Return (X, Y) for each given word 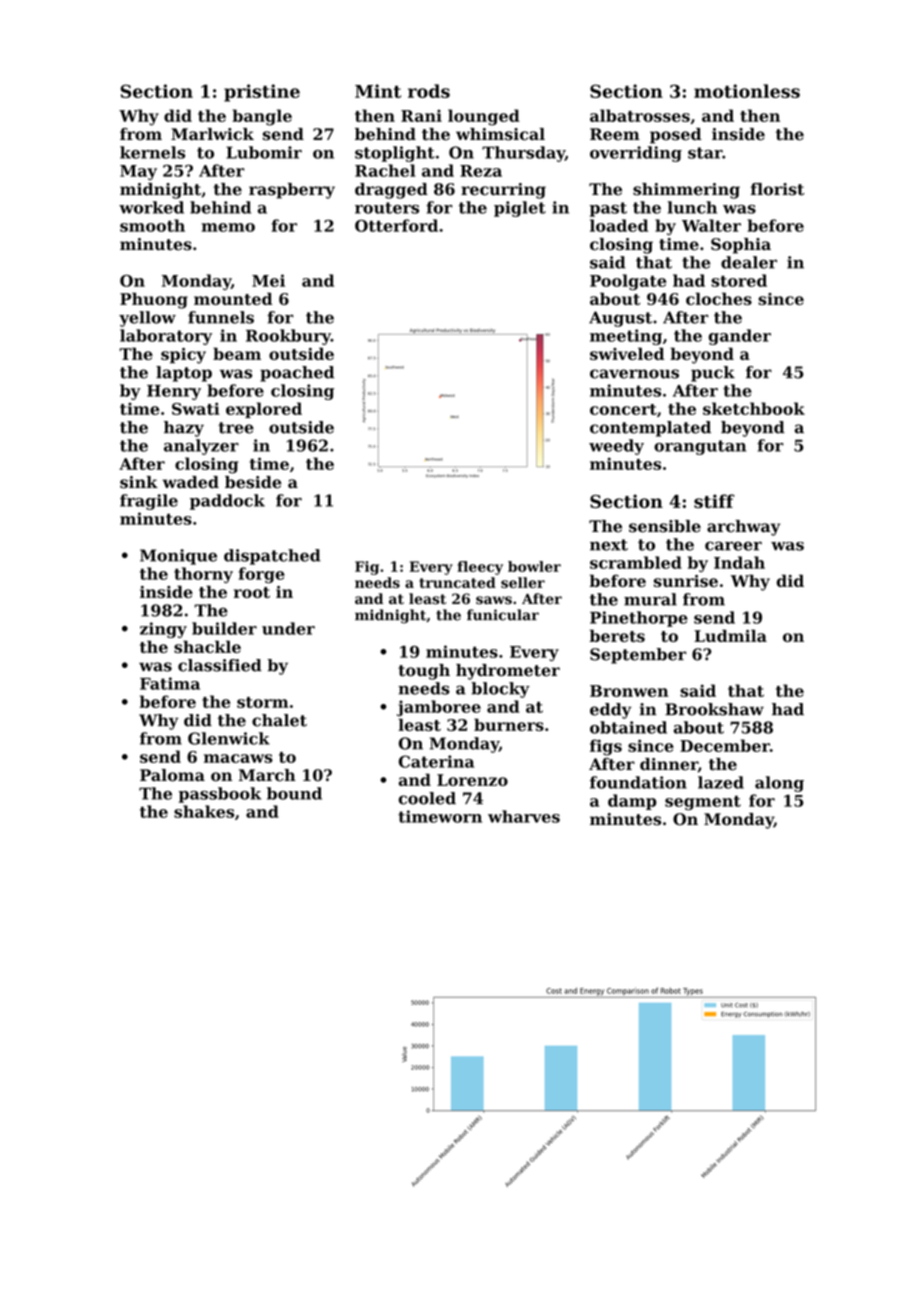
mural (650, 599)
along (779, 784)
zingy (163, 630)
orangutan (700, 447)
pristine (262, 93)
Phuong (154, 300)
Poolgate (628, 282)
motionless (747, 91)
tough (424, 672)
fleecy (480, 568)
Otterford (396, 225)
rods (429, 91)
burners (509, 724)
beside (253, 482)
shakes (204, 811)
